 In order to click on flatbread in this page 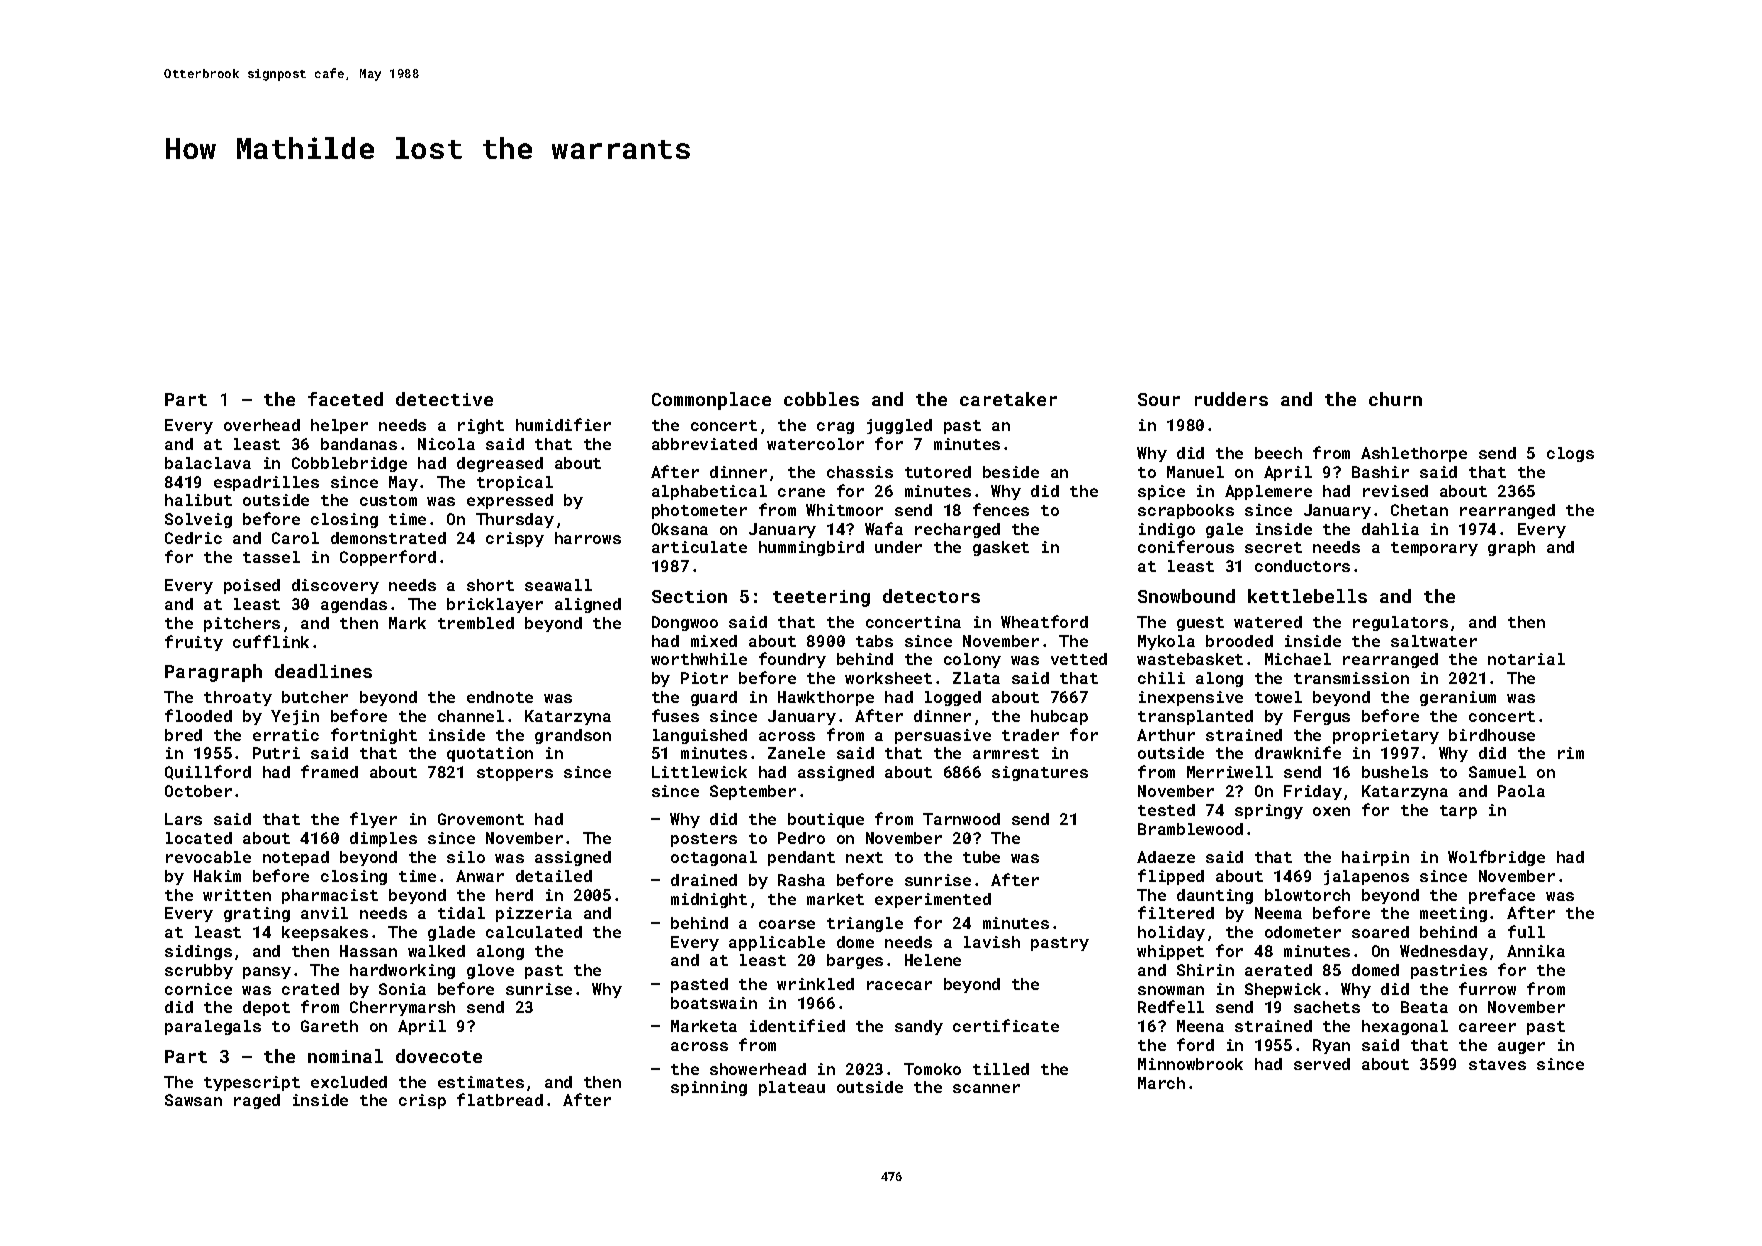, I will do `click(500, 1099)`.
